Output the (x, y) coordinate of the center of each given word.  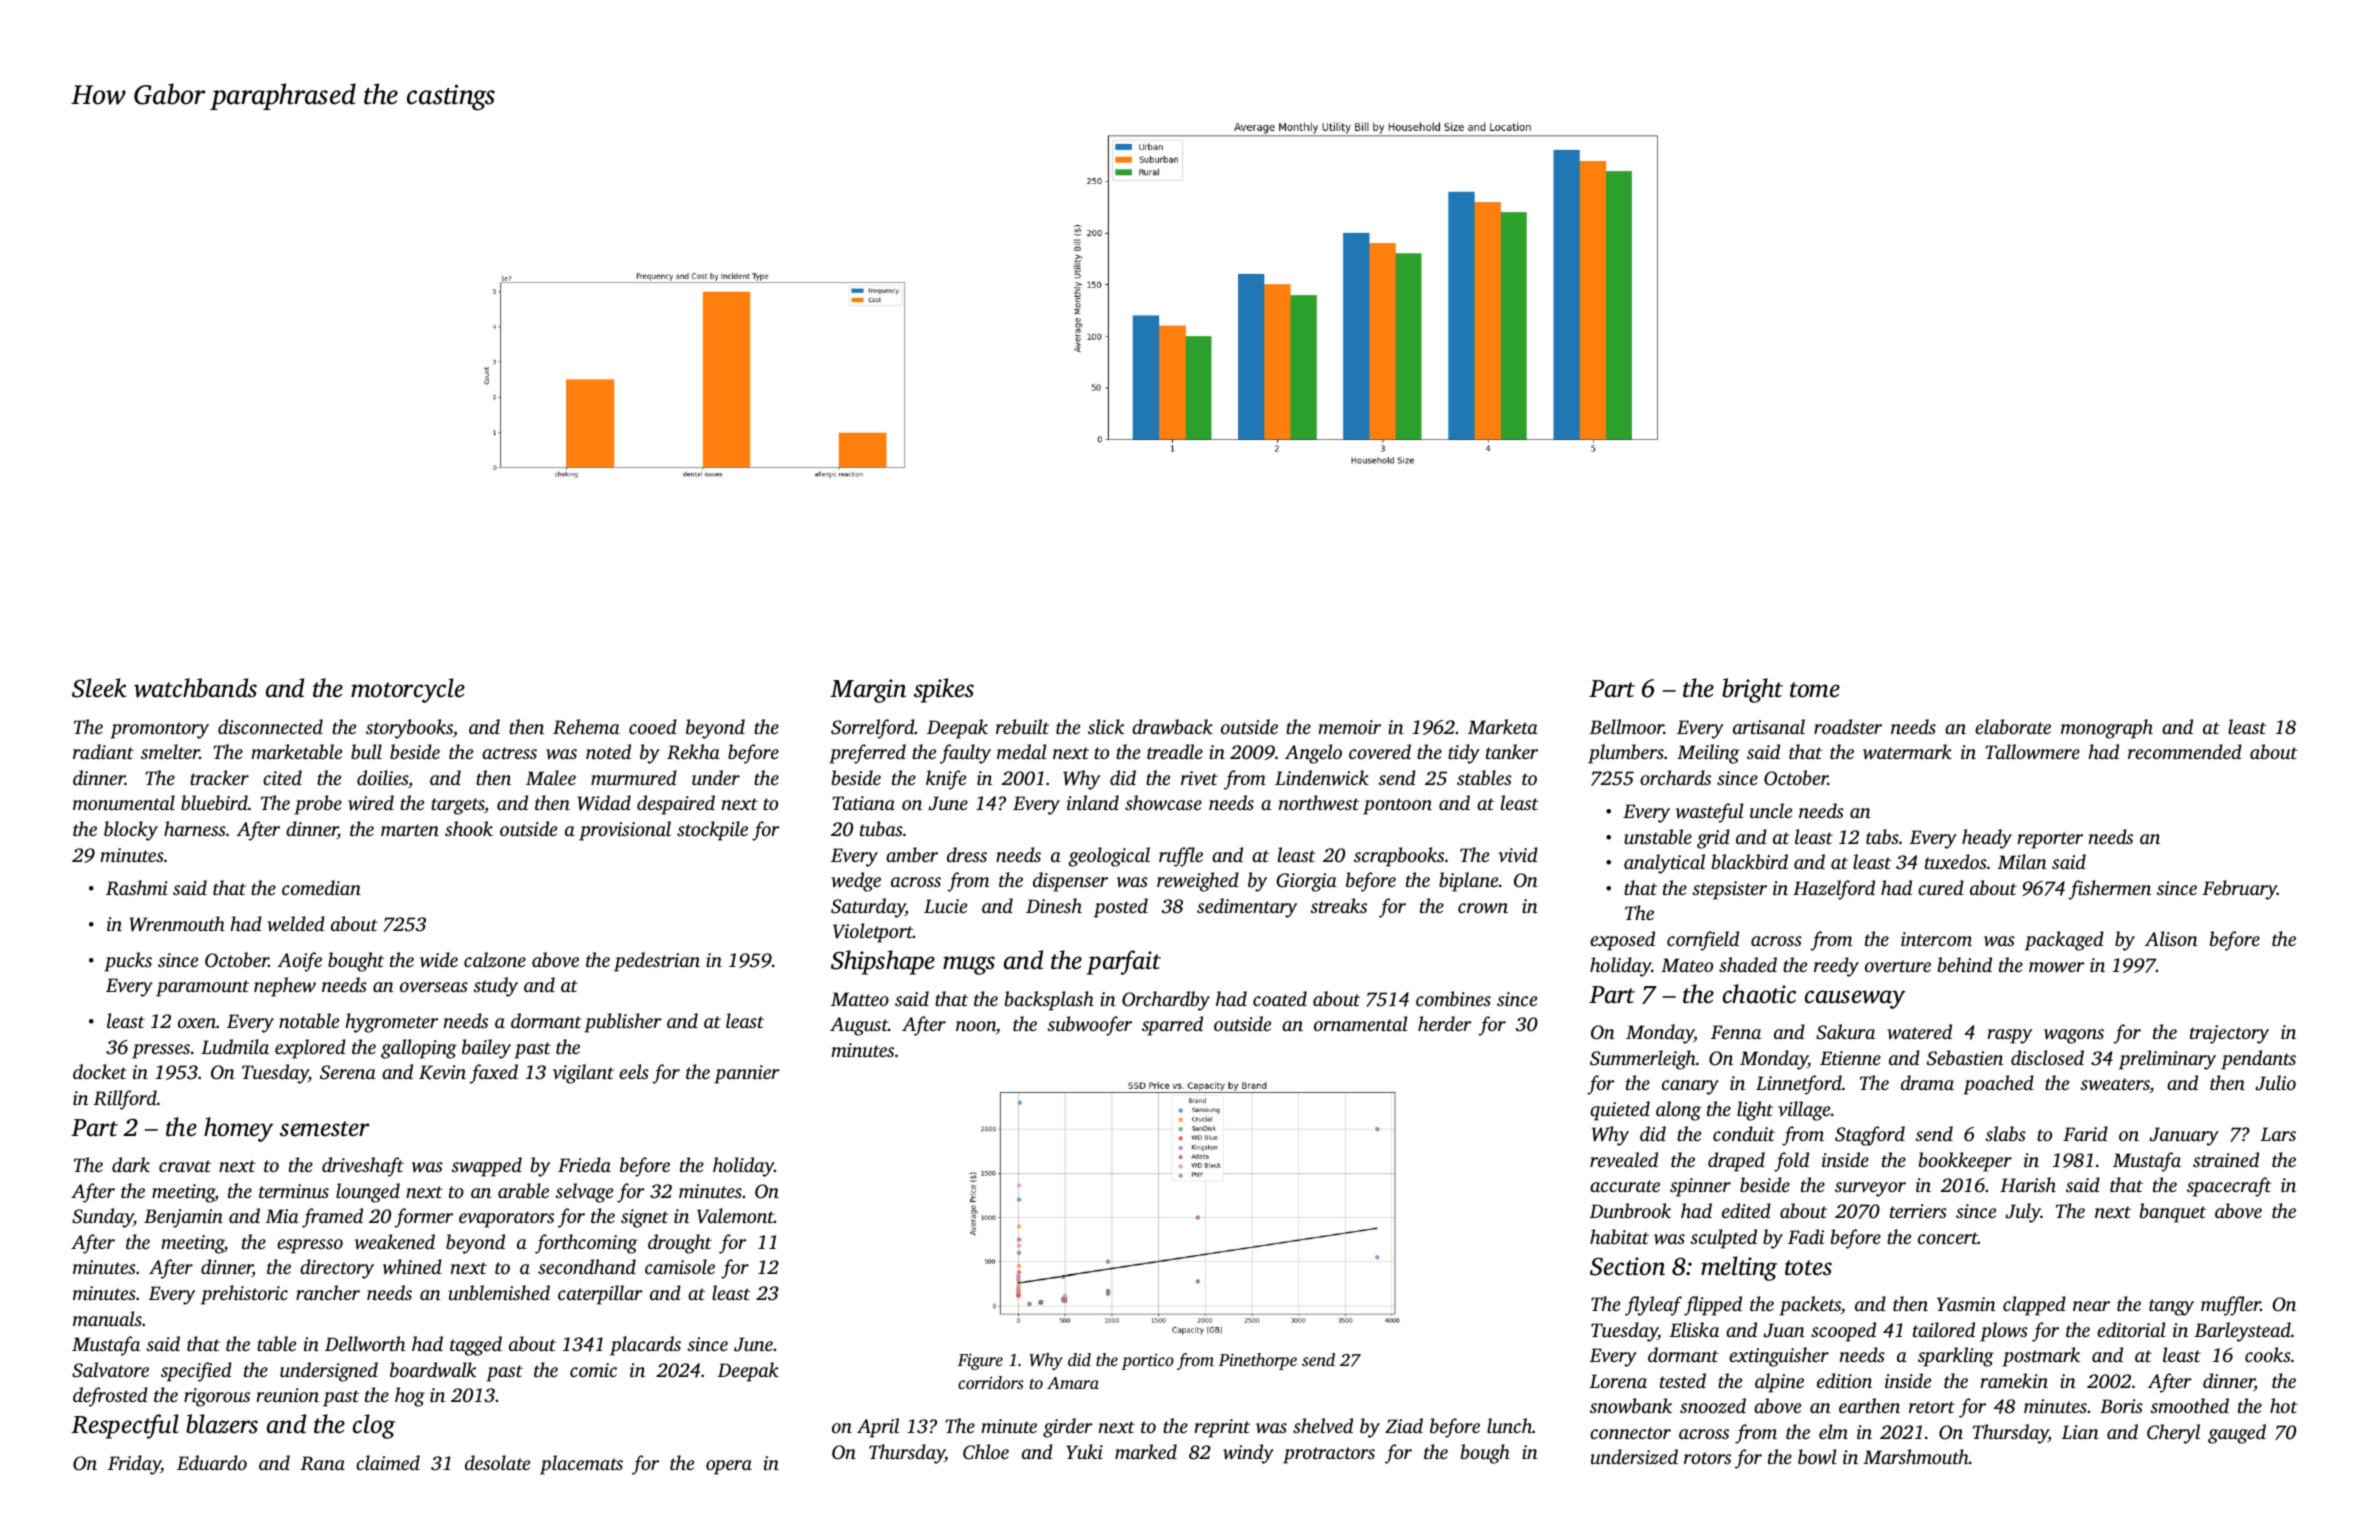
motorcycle (408, 690)
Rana (323, 1463)
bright (1752, 690)
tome (1815, 690)
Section (1627, 1266)
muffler (2231, 1306)
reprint (1222, 1428)
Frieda (584, 1164)
